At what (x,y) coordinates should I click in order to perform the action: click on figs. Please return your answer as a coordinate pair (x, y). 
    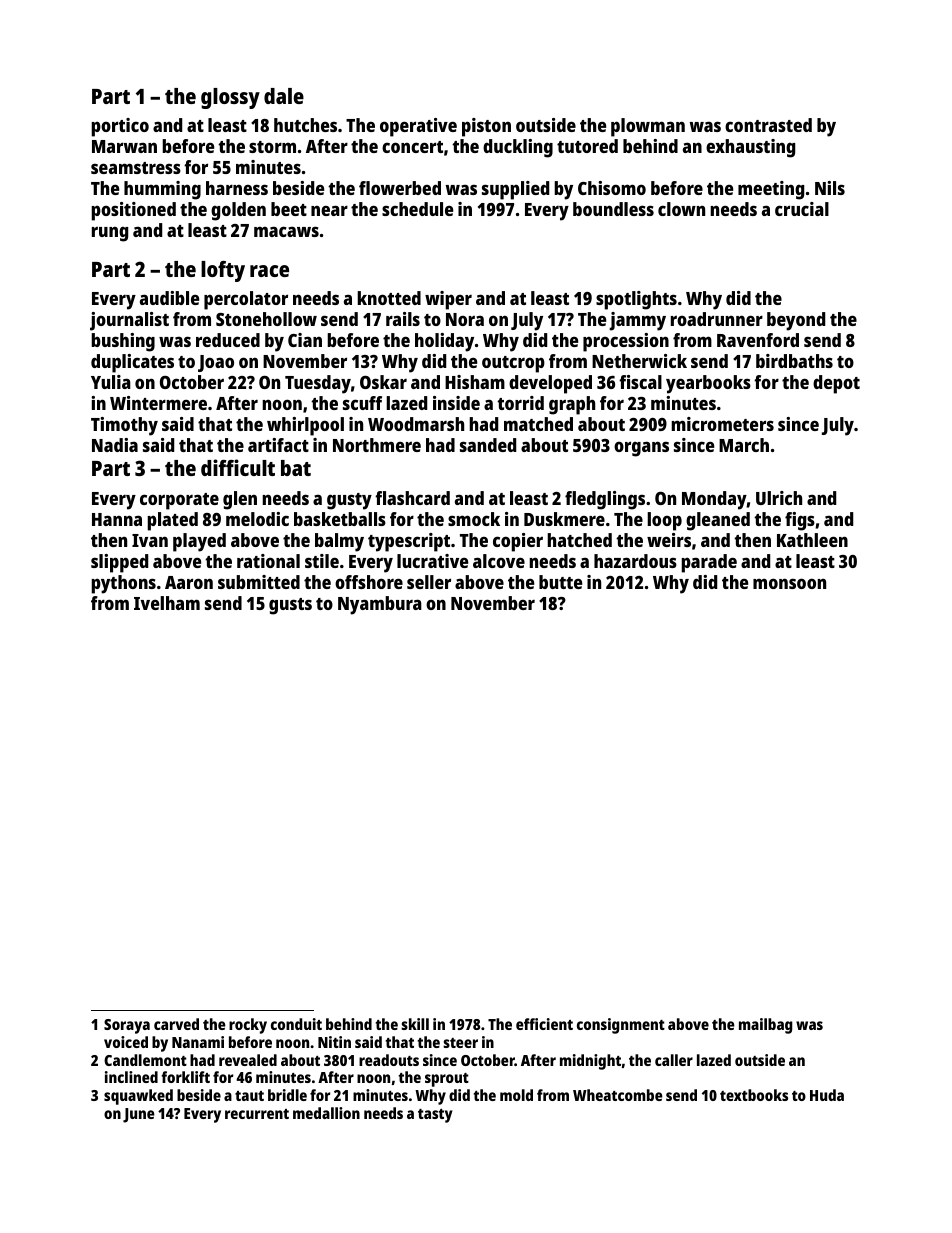
    Looking at the image, I should click on (800, 521).
